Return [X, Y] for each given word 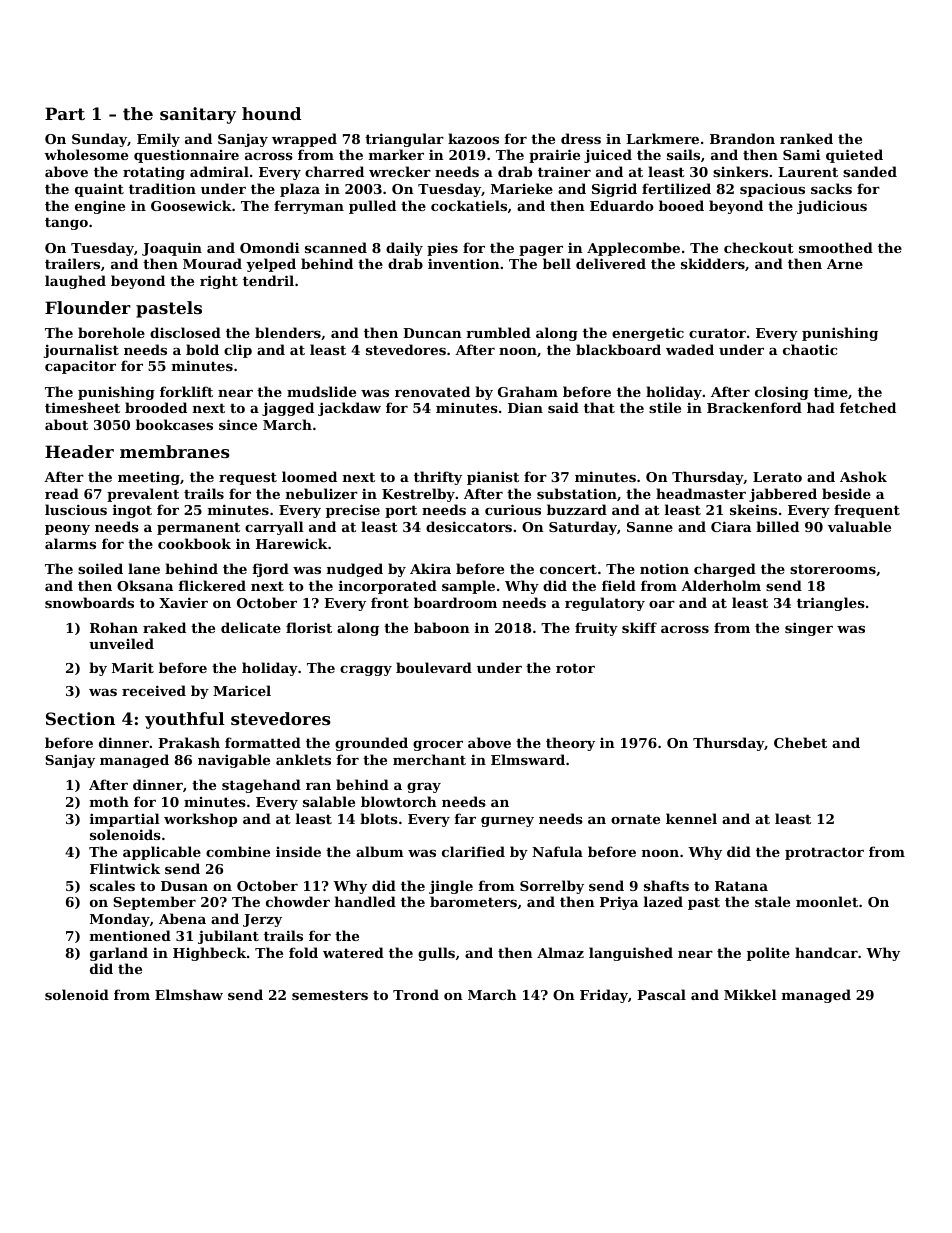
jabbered [783, 495]
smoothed [836, 247]
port [401, 511]
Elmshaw [189, 994]
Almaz [560, 952]
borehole [111, 332]
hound [271, 113]
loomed [309, 476]
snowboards [89, 602]
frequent [867, 511]
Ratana [741, 886]
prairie [554, 156]
